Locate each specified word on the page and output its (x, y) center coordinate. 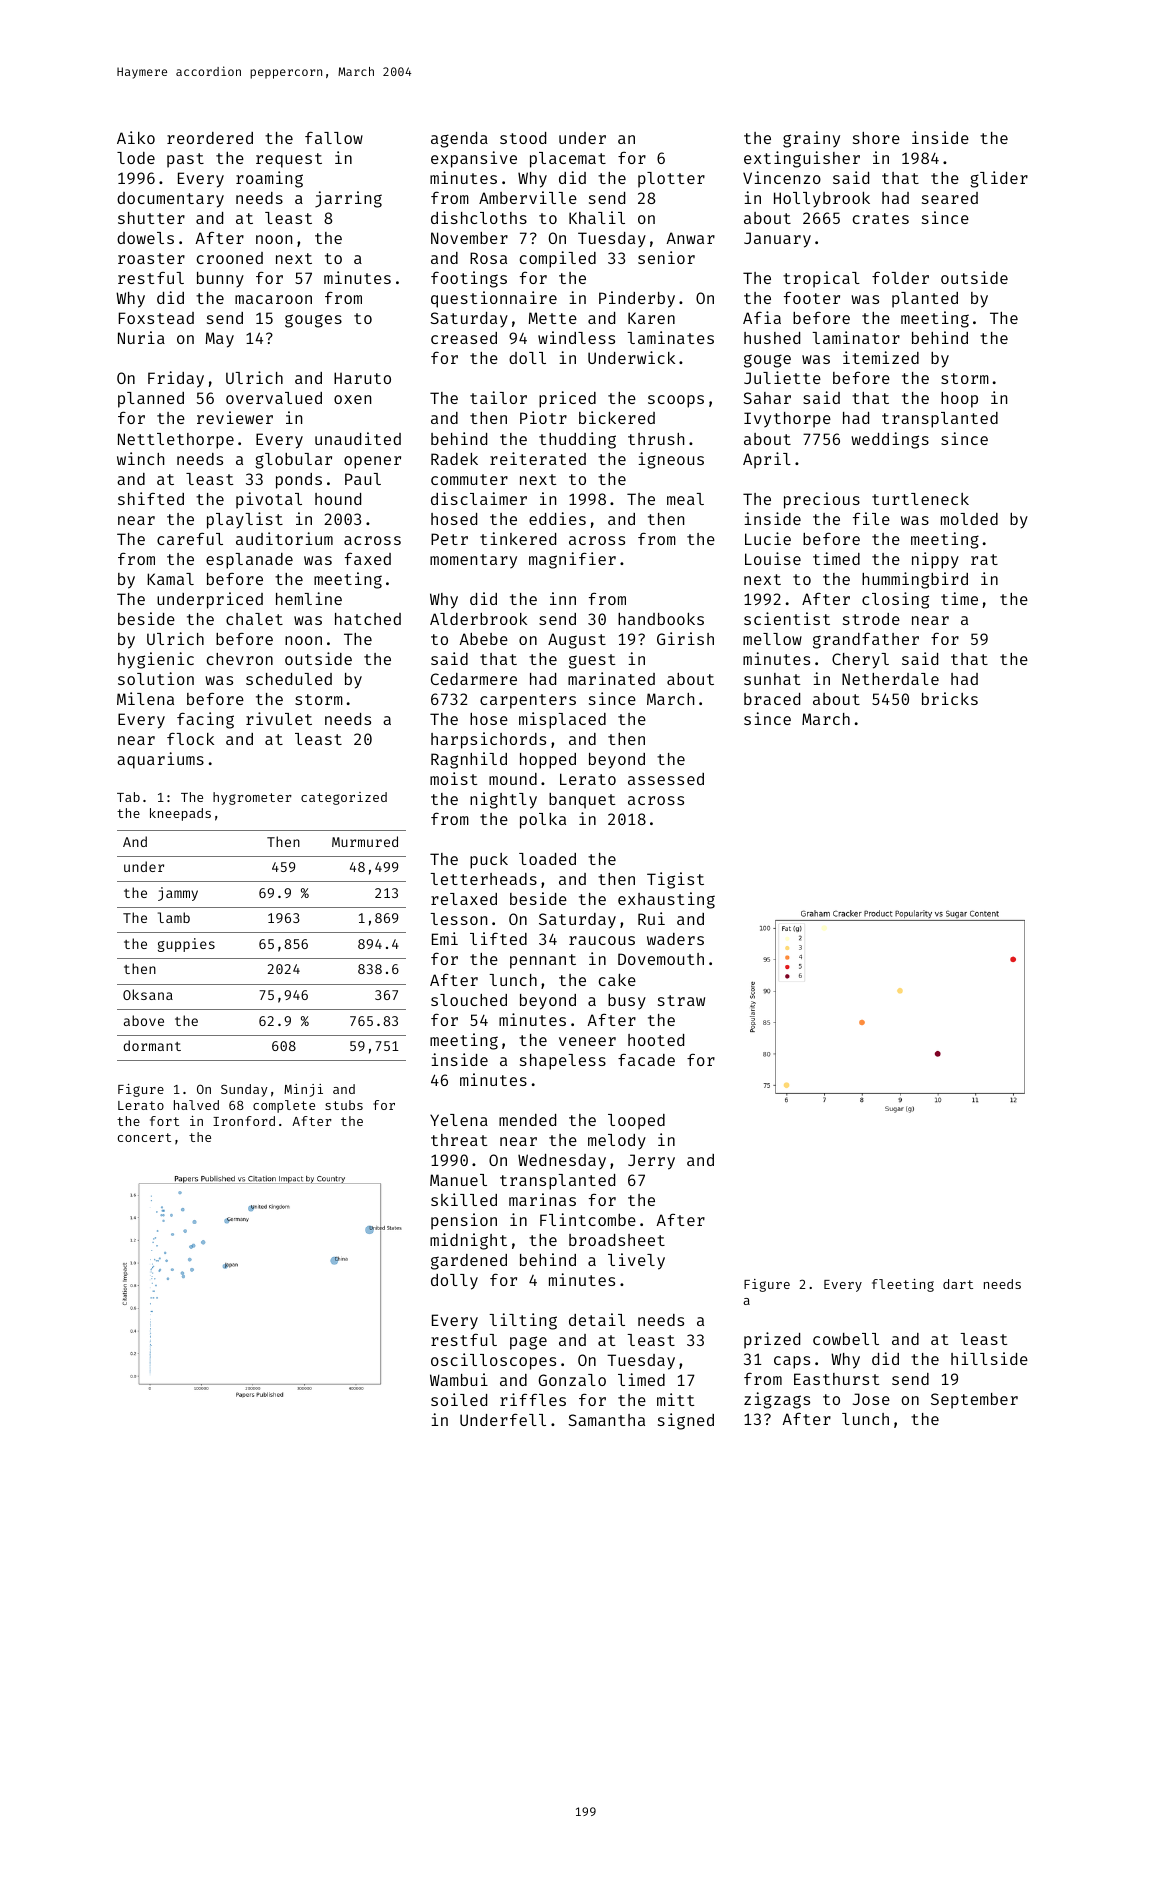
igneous (671, 460)
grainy (811, 139)
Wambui (459, 1379)
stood (523, 138)
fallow (334, 137)
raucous (602, 940)
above (144, 1020)
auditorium (284, 538)
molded (969, 519)
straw (681, 1000)
